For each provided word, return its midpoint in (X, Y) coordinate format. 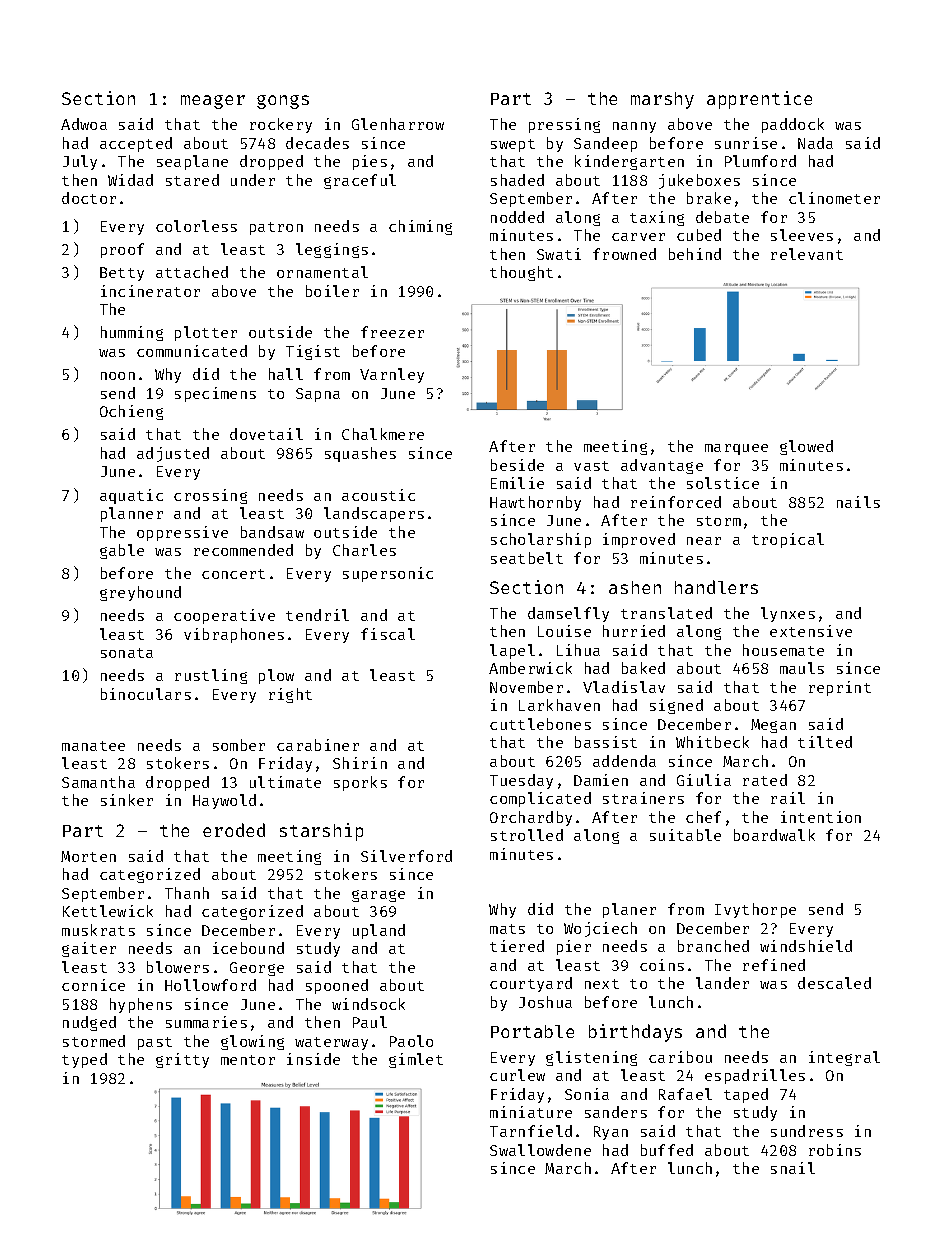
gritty (182, 1060)
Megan (773, 726)
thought (521, 273)
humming (132, 333)
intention (821, 817)
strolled (527, 835)
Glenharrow (398, 124)
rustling (211, 676)
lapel (512, 651)
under (253, 180)
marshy (662, 100)
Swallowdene (540, 1150)
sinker (127, 800)
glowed (806, 447)
